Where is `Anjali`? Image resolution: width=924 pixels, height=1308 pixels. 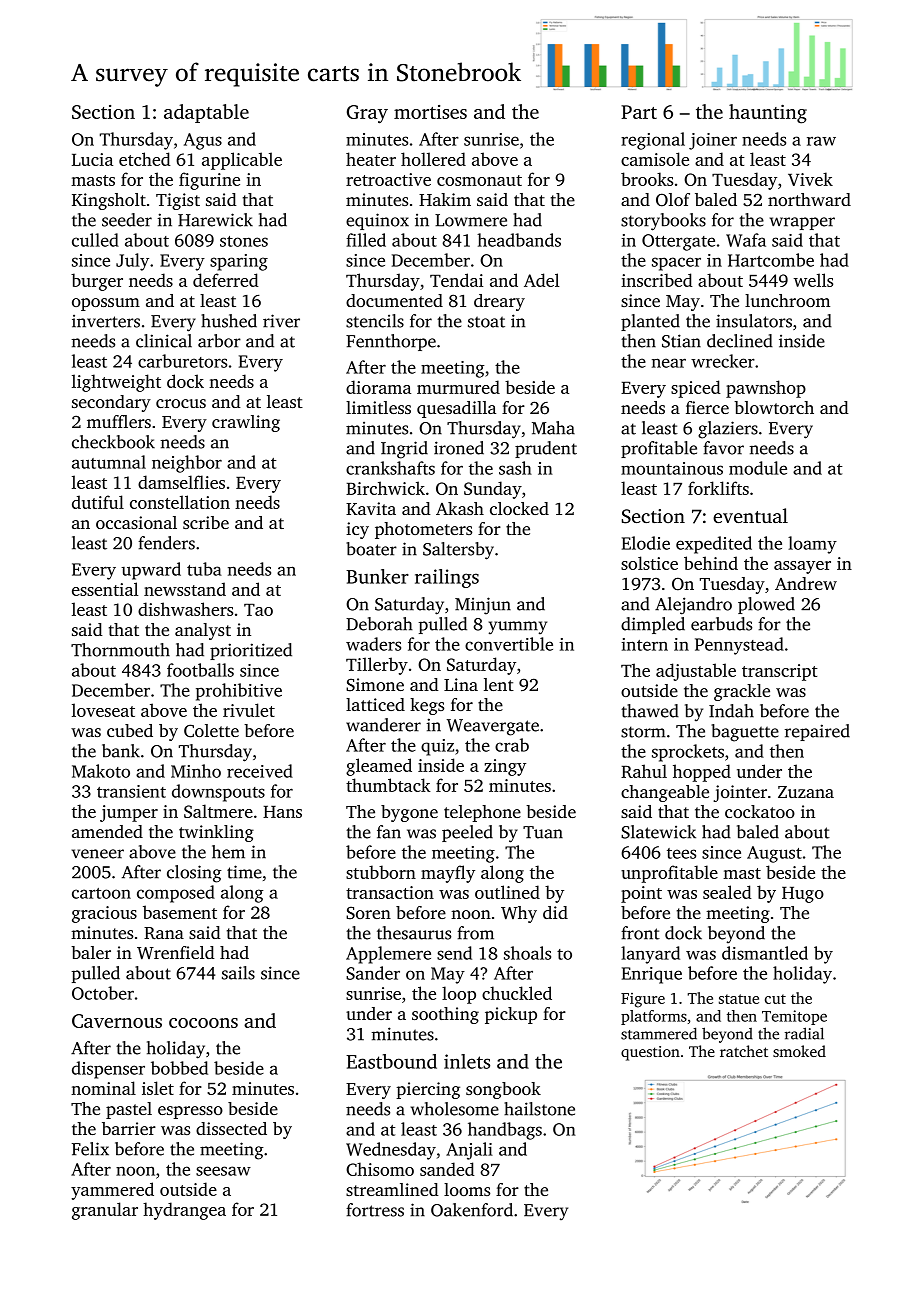
Anjali is located at coordinates (469, 1151).
